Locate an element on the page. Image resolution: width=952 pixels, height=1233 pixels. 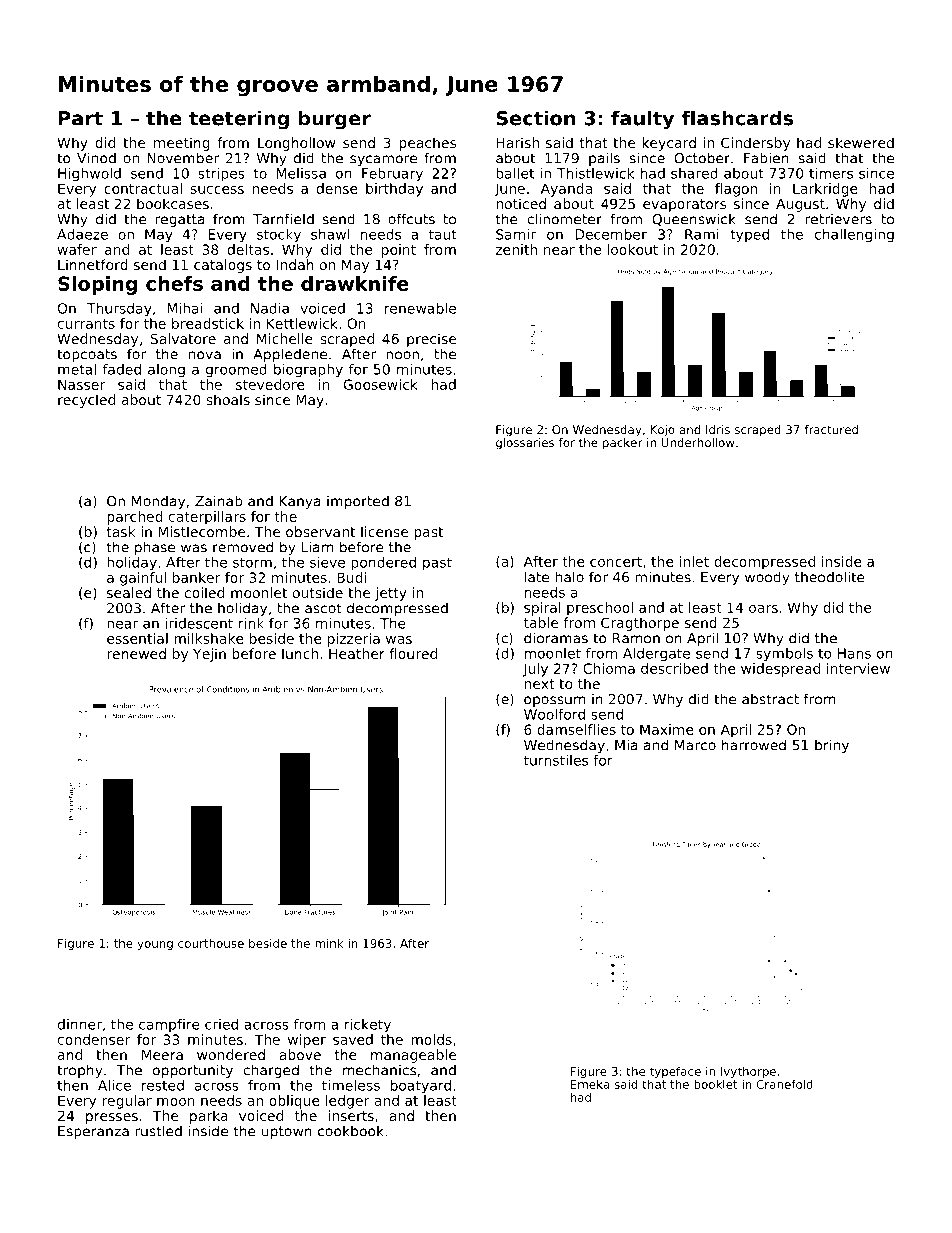
teetering is located at coordinates (239, 120).
